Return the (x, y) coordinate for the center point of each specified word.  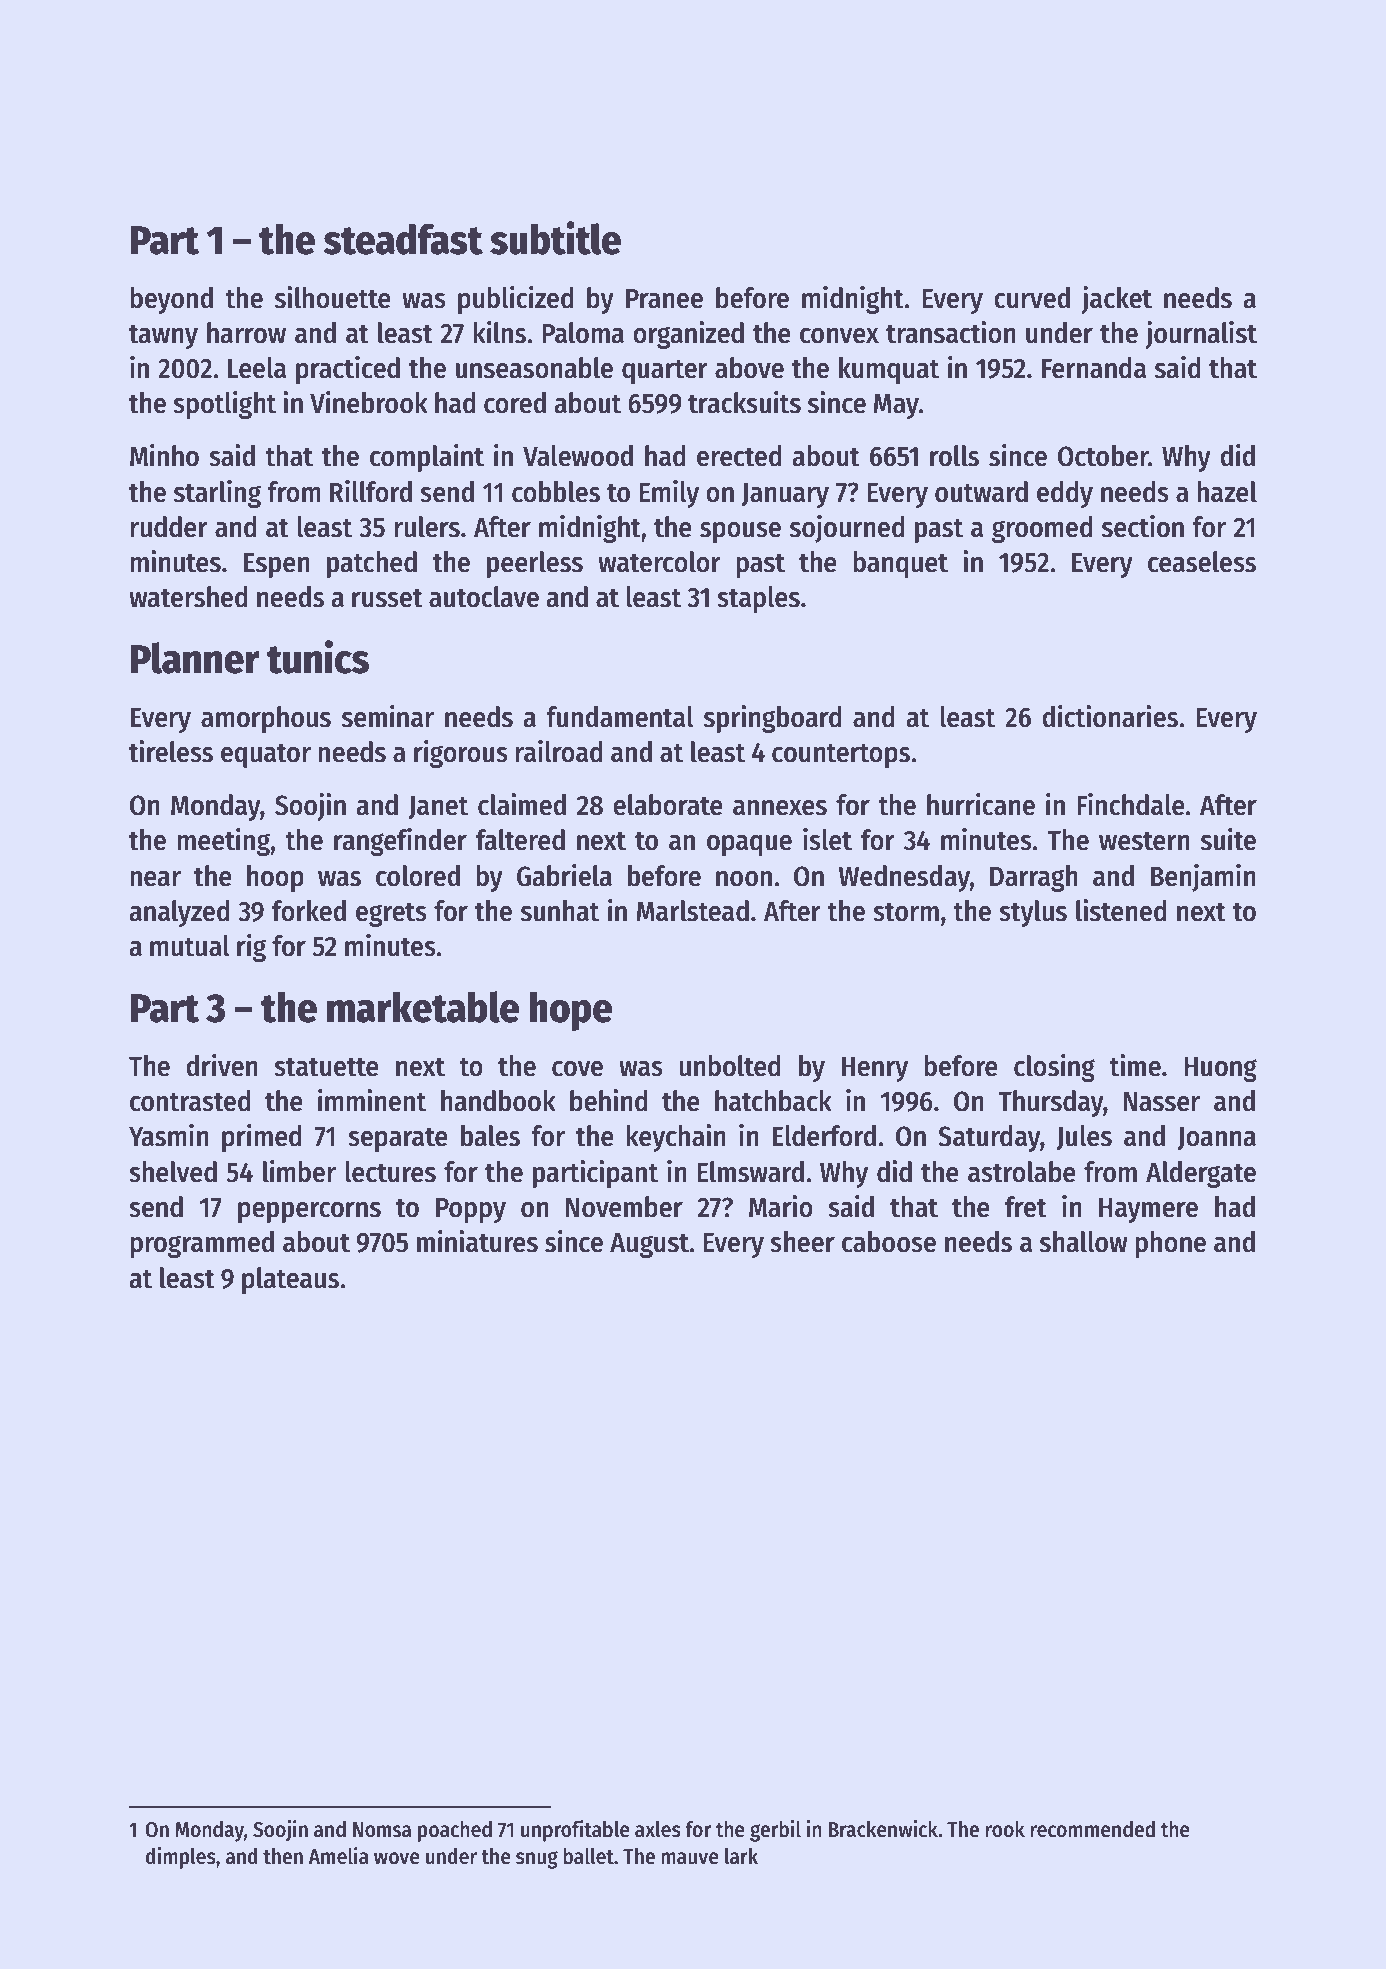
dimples (181, 1858)
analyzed (179, 913)
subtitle (555, 238)
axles (658, 1829)
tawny (163, 336)
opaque (749, 845)
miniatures (477, 1241)
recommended (1092, 1829)
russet (387, 598)
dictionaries (1110, 716)
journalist (1201, 335)
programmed (202, 1244)
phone (1170, 1244)
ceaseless (1202, 562)
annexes (780, 808)
